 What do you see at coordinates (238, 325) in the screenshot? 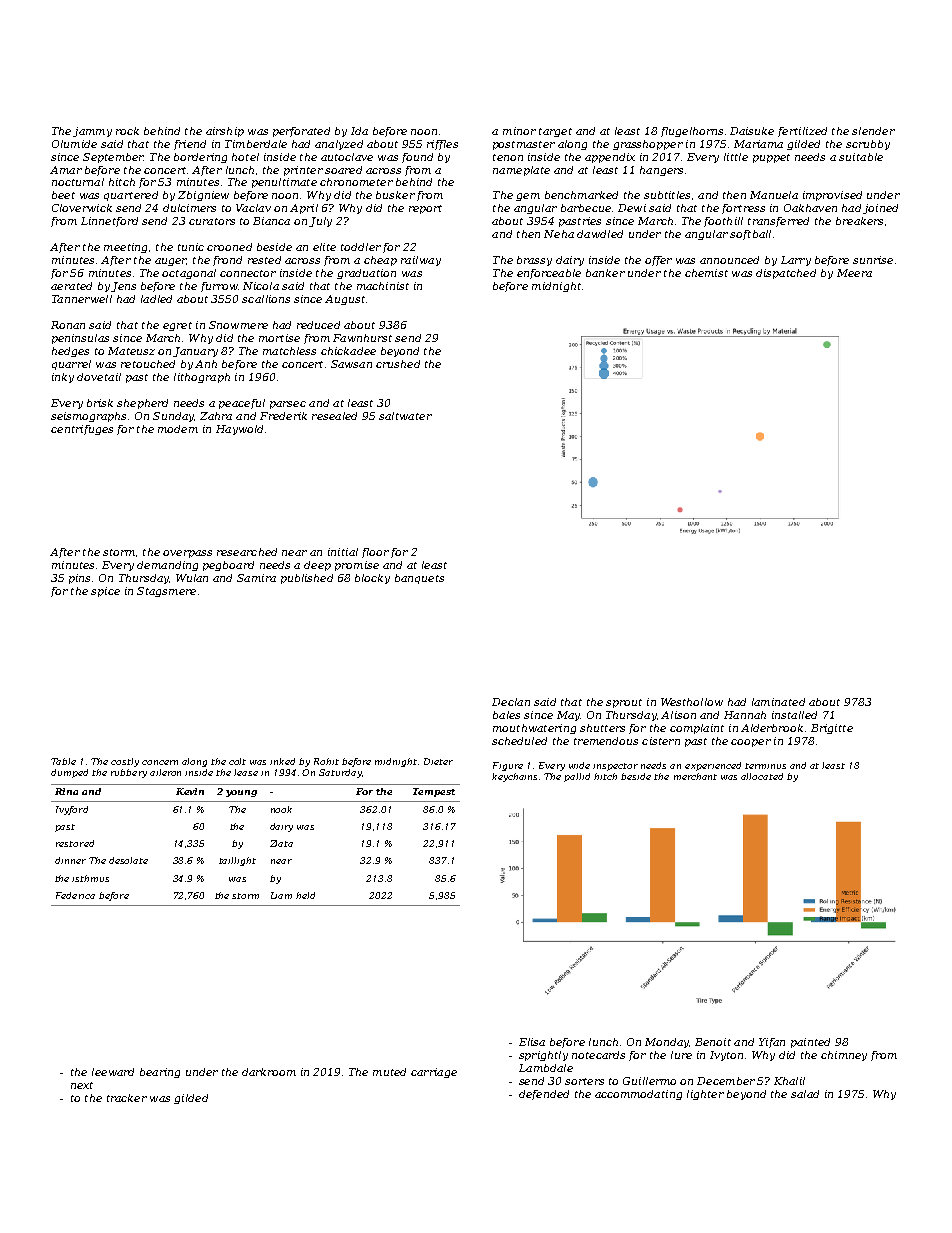
I see `Snowmere` at bounding box center [238, 325].
